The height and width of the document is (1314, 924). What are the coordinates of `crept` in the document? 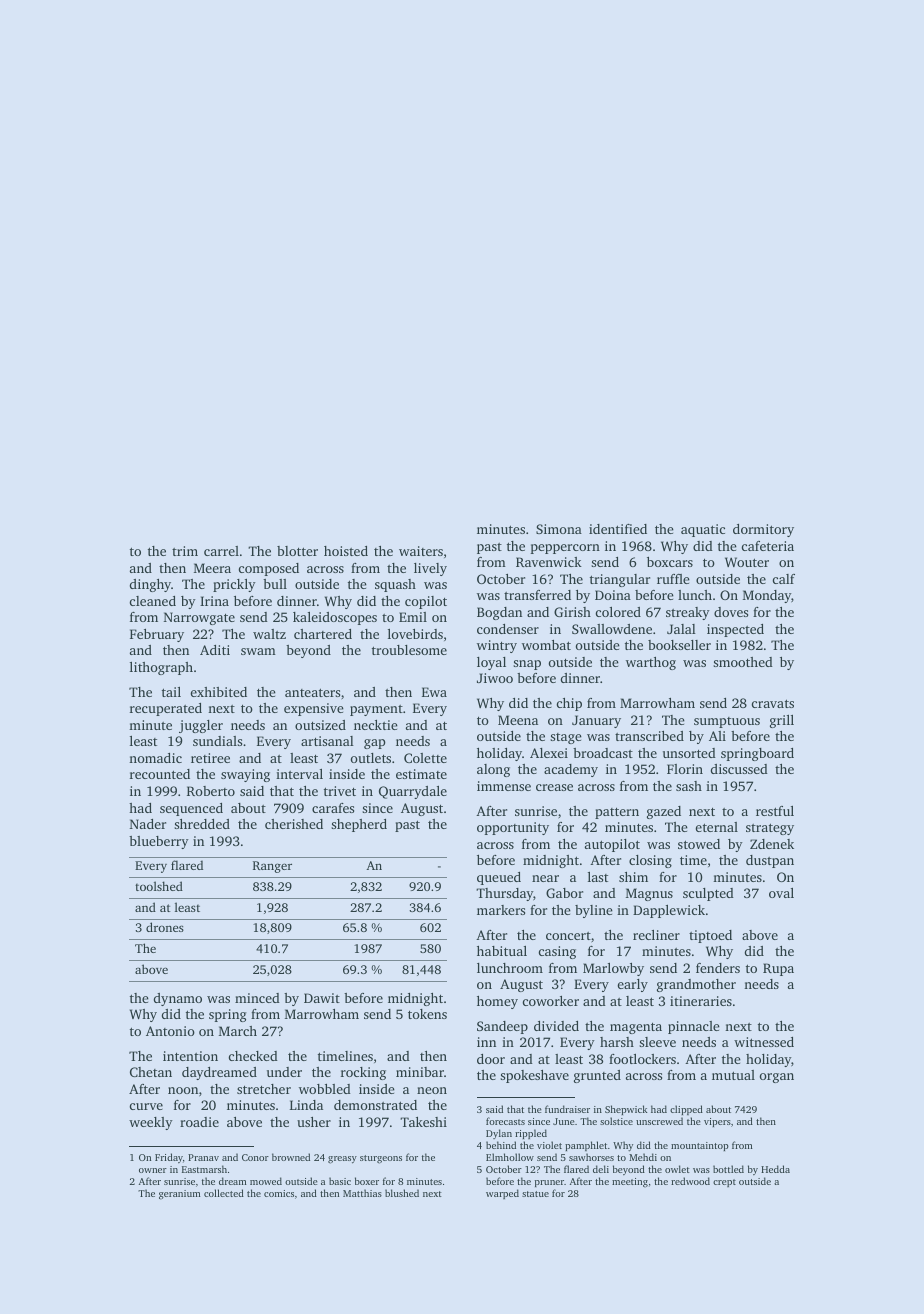 It's located at (724, 1183).
